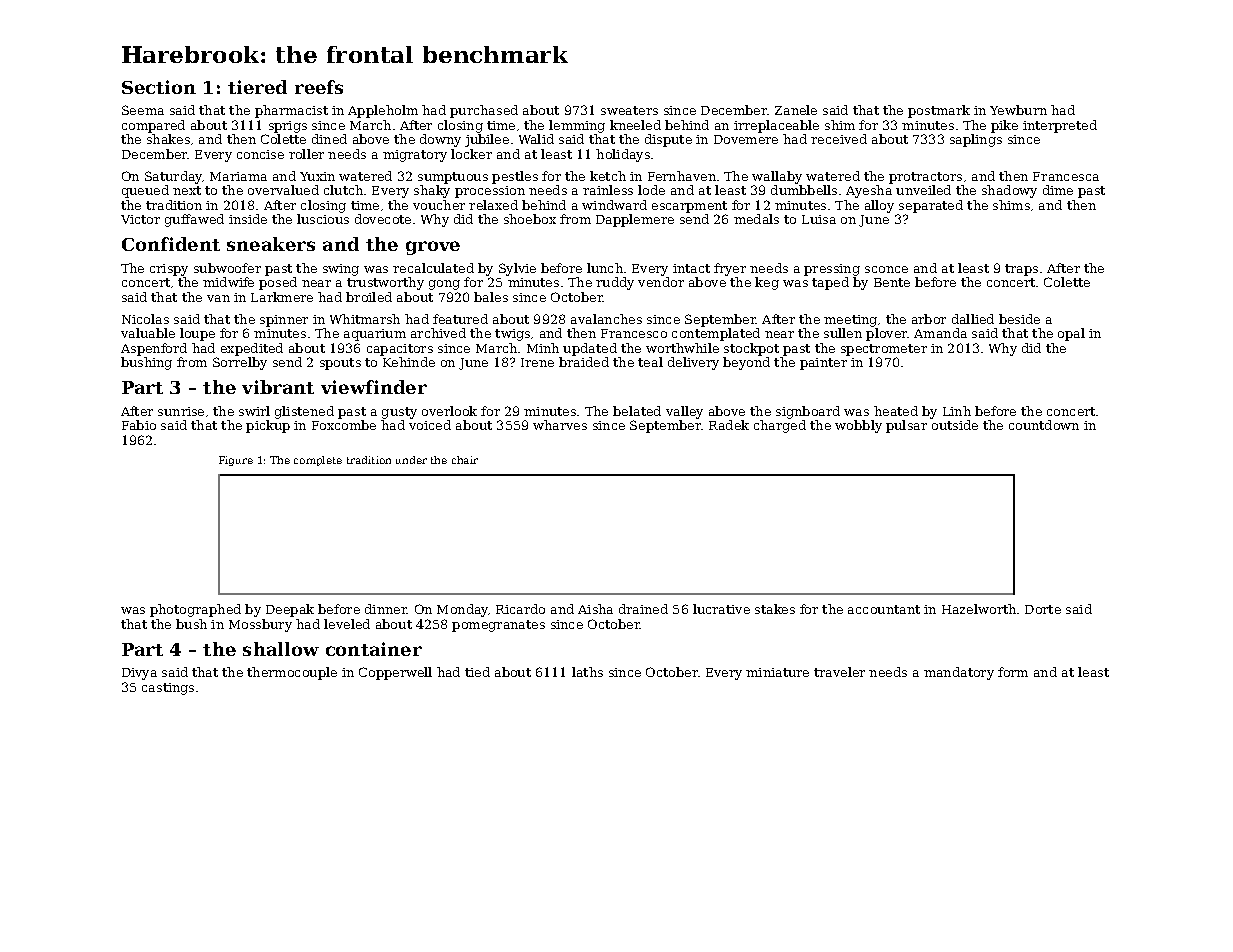 Image resolution: width=1233 pixels, height=952 pixels. Describe the element at coordinates (159, 87) in the screenshot. I see `Section` at that location.
